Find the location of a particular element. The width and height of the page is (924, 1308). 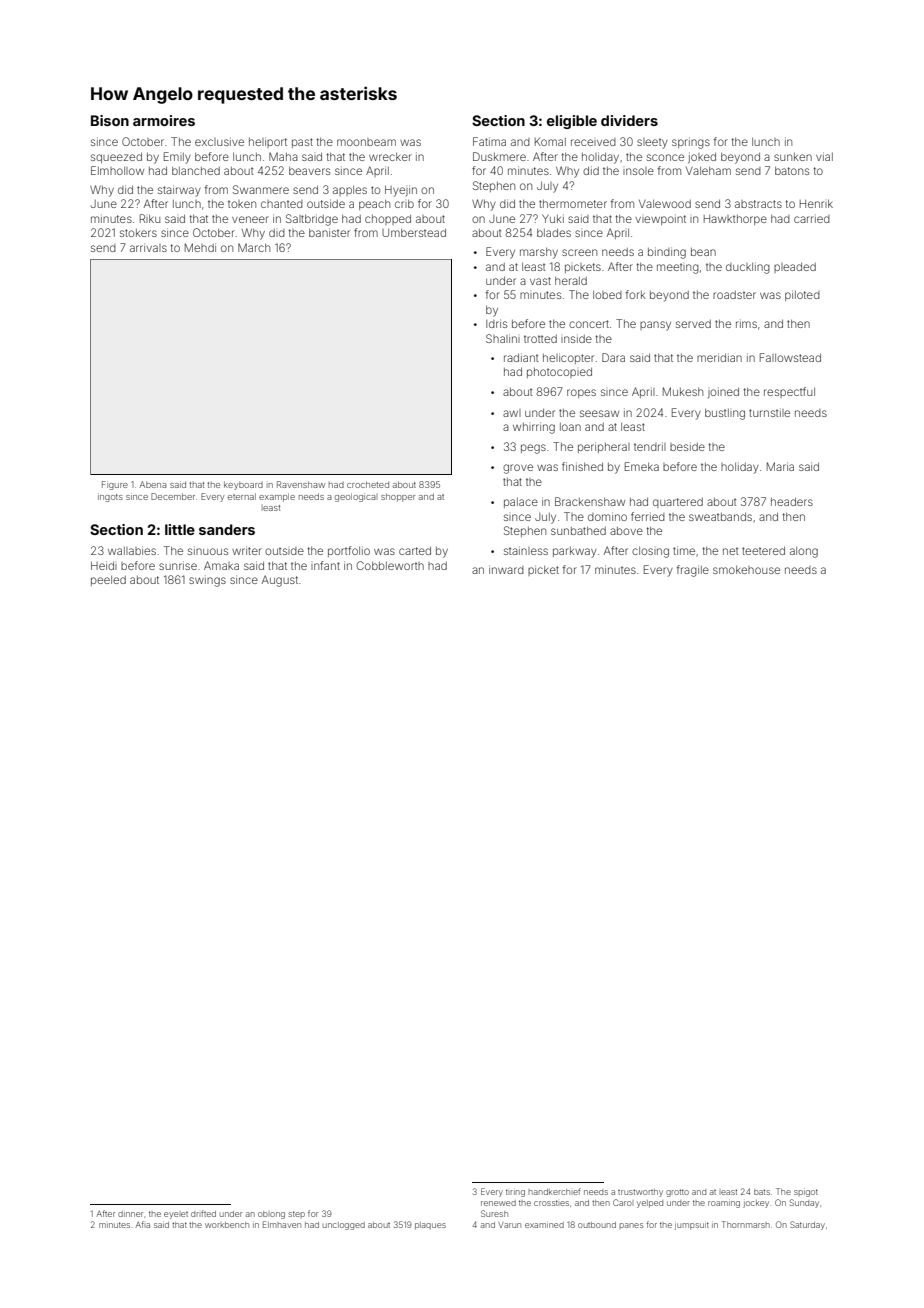

stokers is located at coordinates (138, 233).
